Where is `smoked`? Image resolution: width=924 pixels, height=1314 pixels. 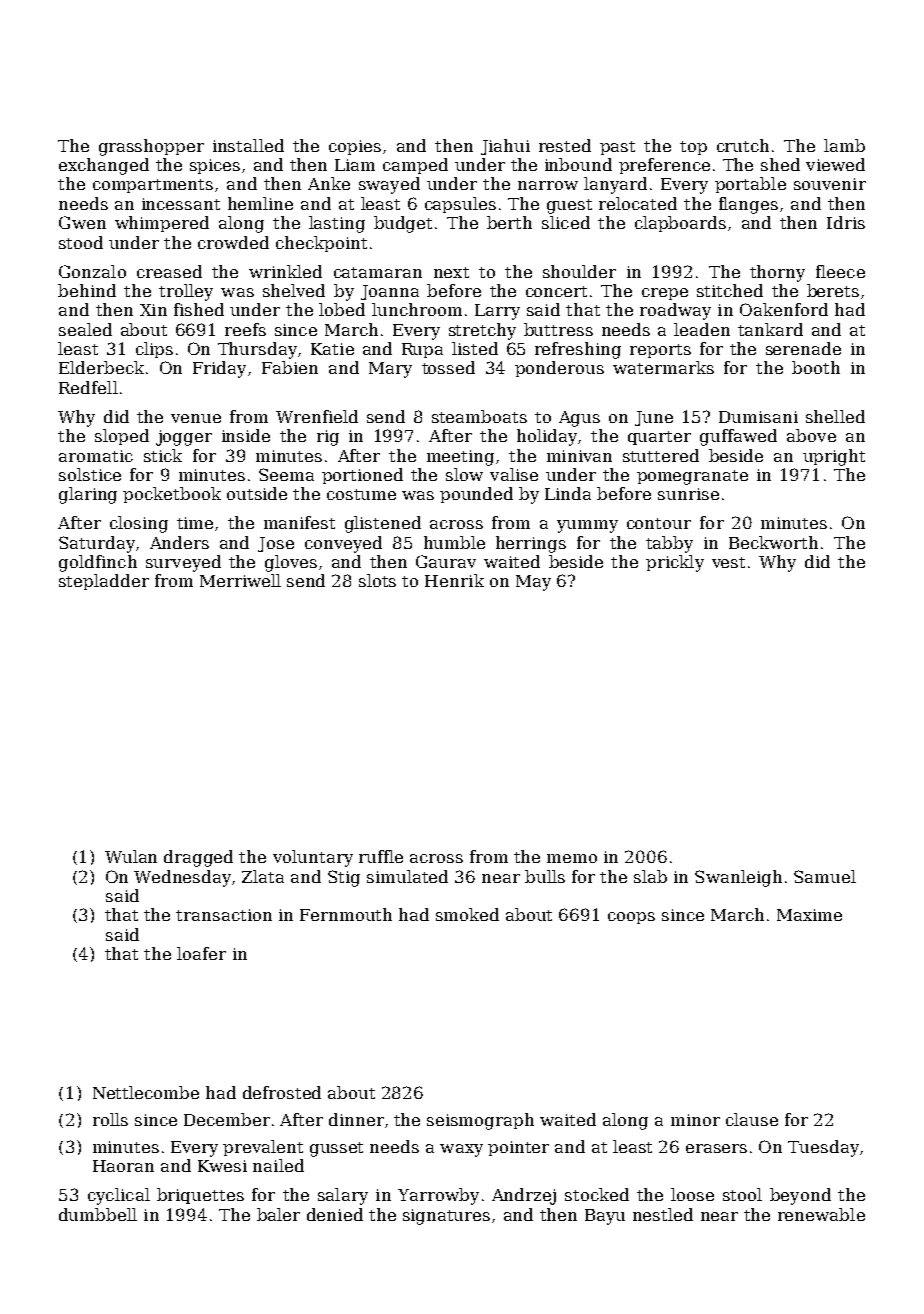 smoked is located at coordinates (467, 914).
